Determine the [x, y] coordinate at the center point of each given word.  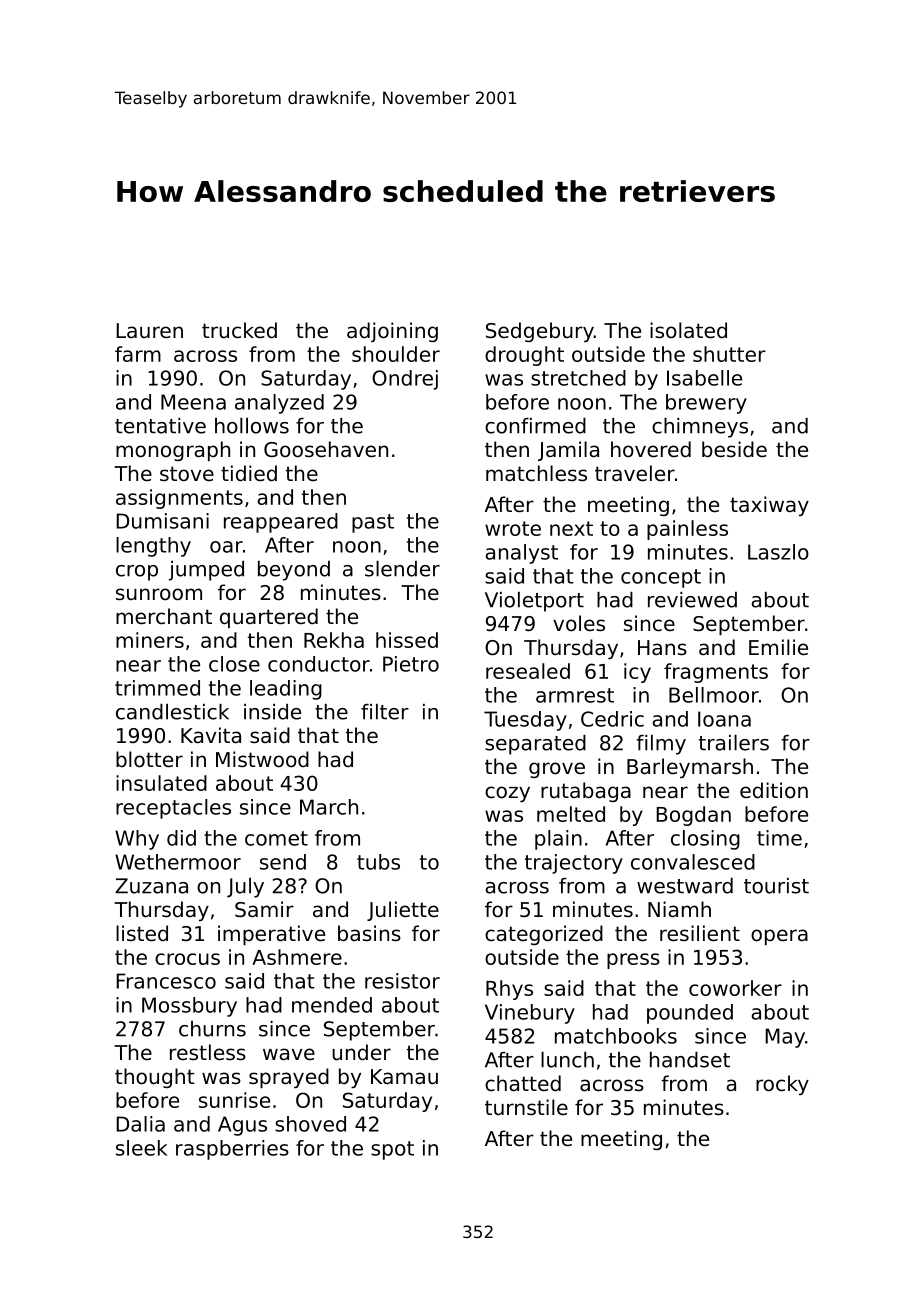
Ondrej [405, 380]
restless [208, 1052]
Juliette [403, 911]
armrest [575, 695]
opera [779, 937]
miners [150, 640]
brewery [706, 404]
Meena [193, 402]
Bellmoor [714, 695]
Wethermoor [178, 862]
